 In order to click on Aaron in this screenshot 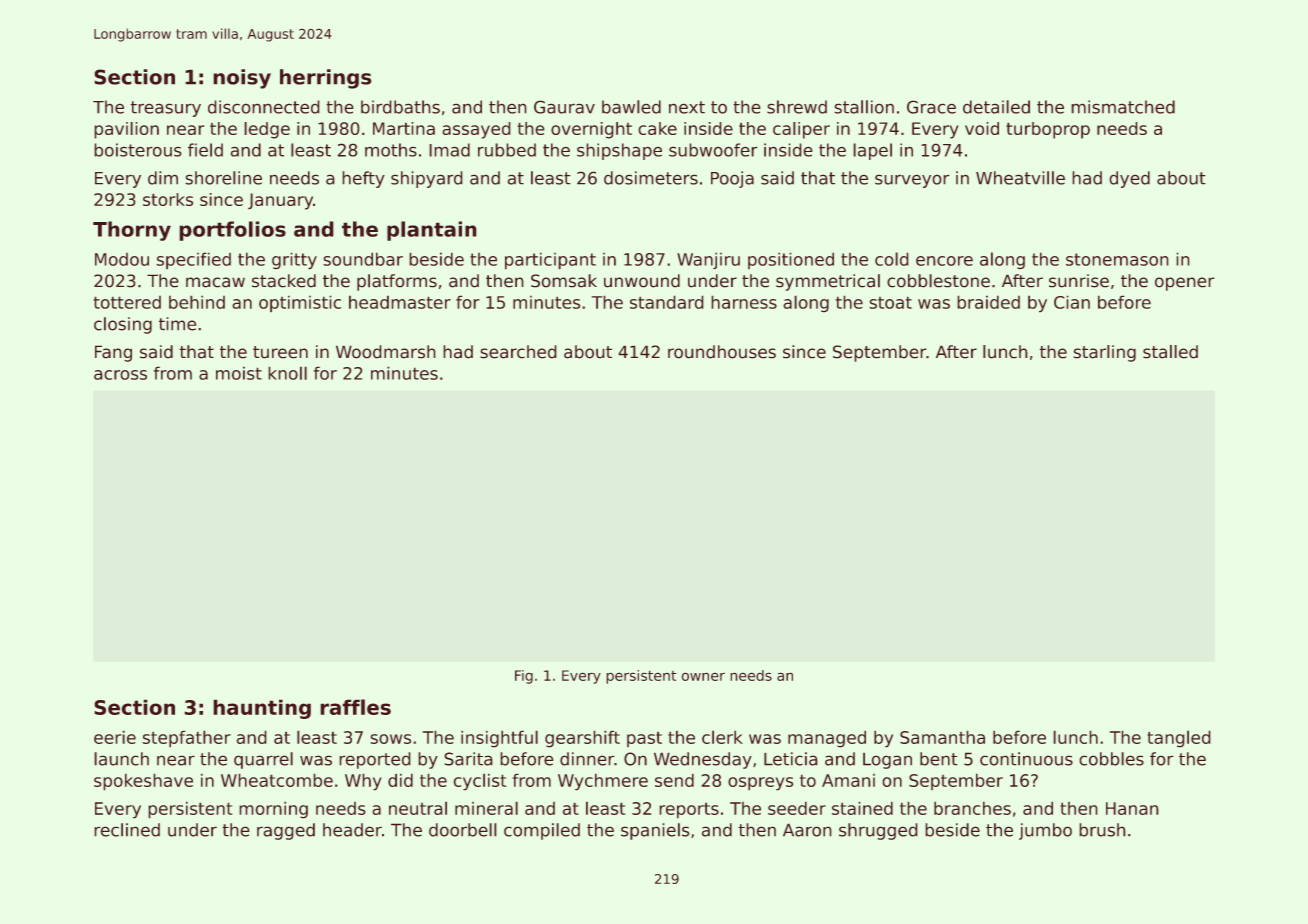, I will do `click(807, 830)`.
